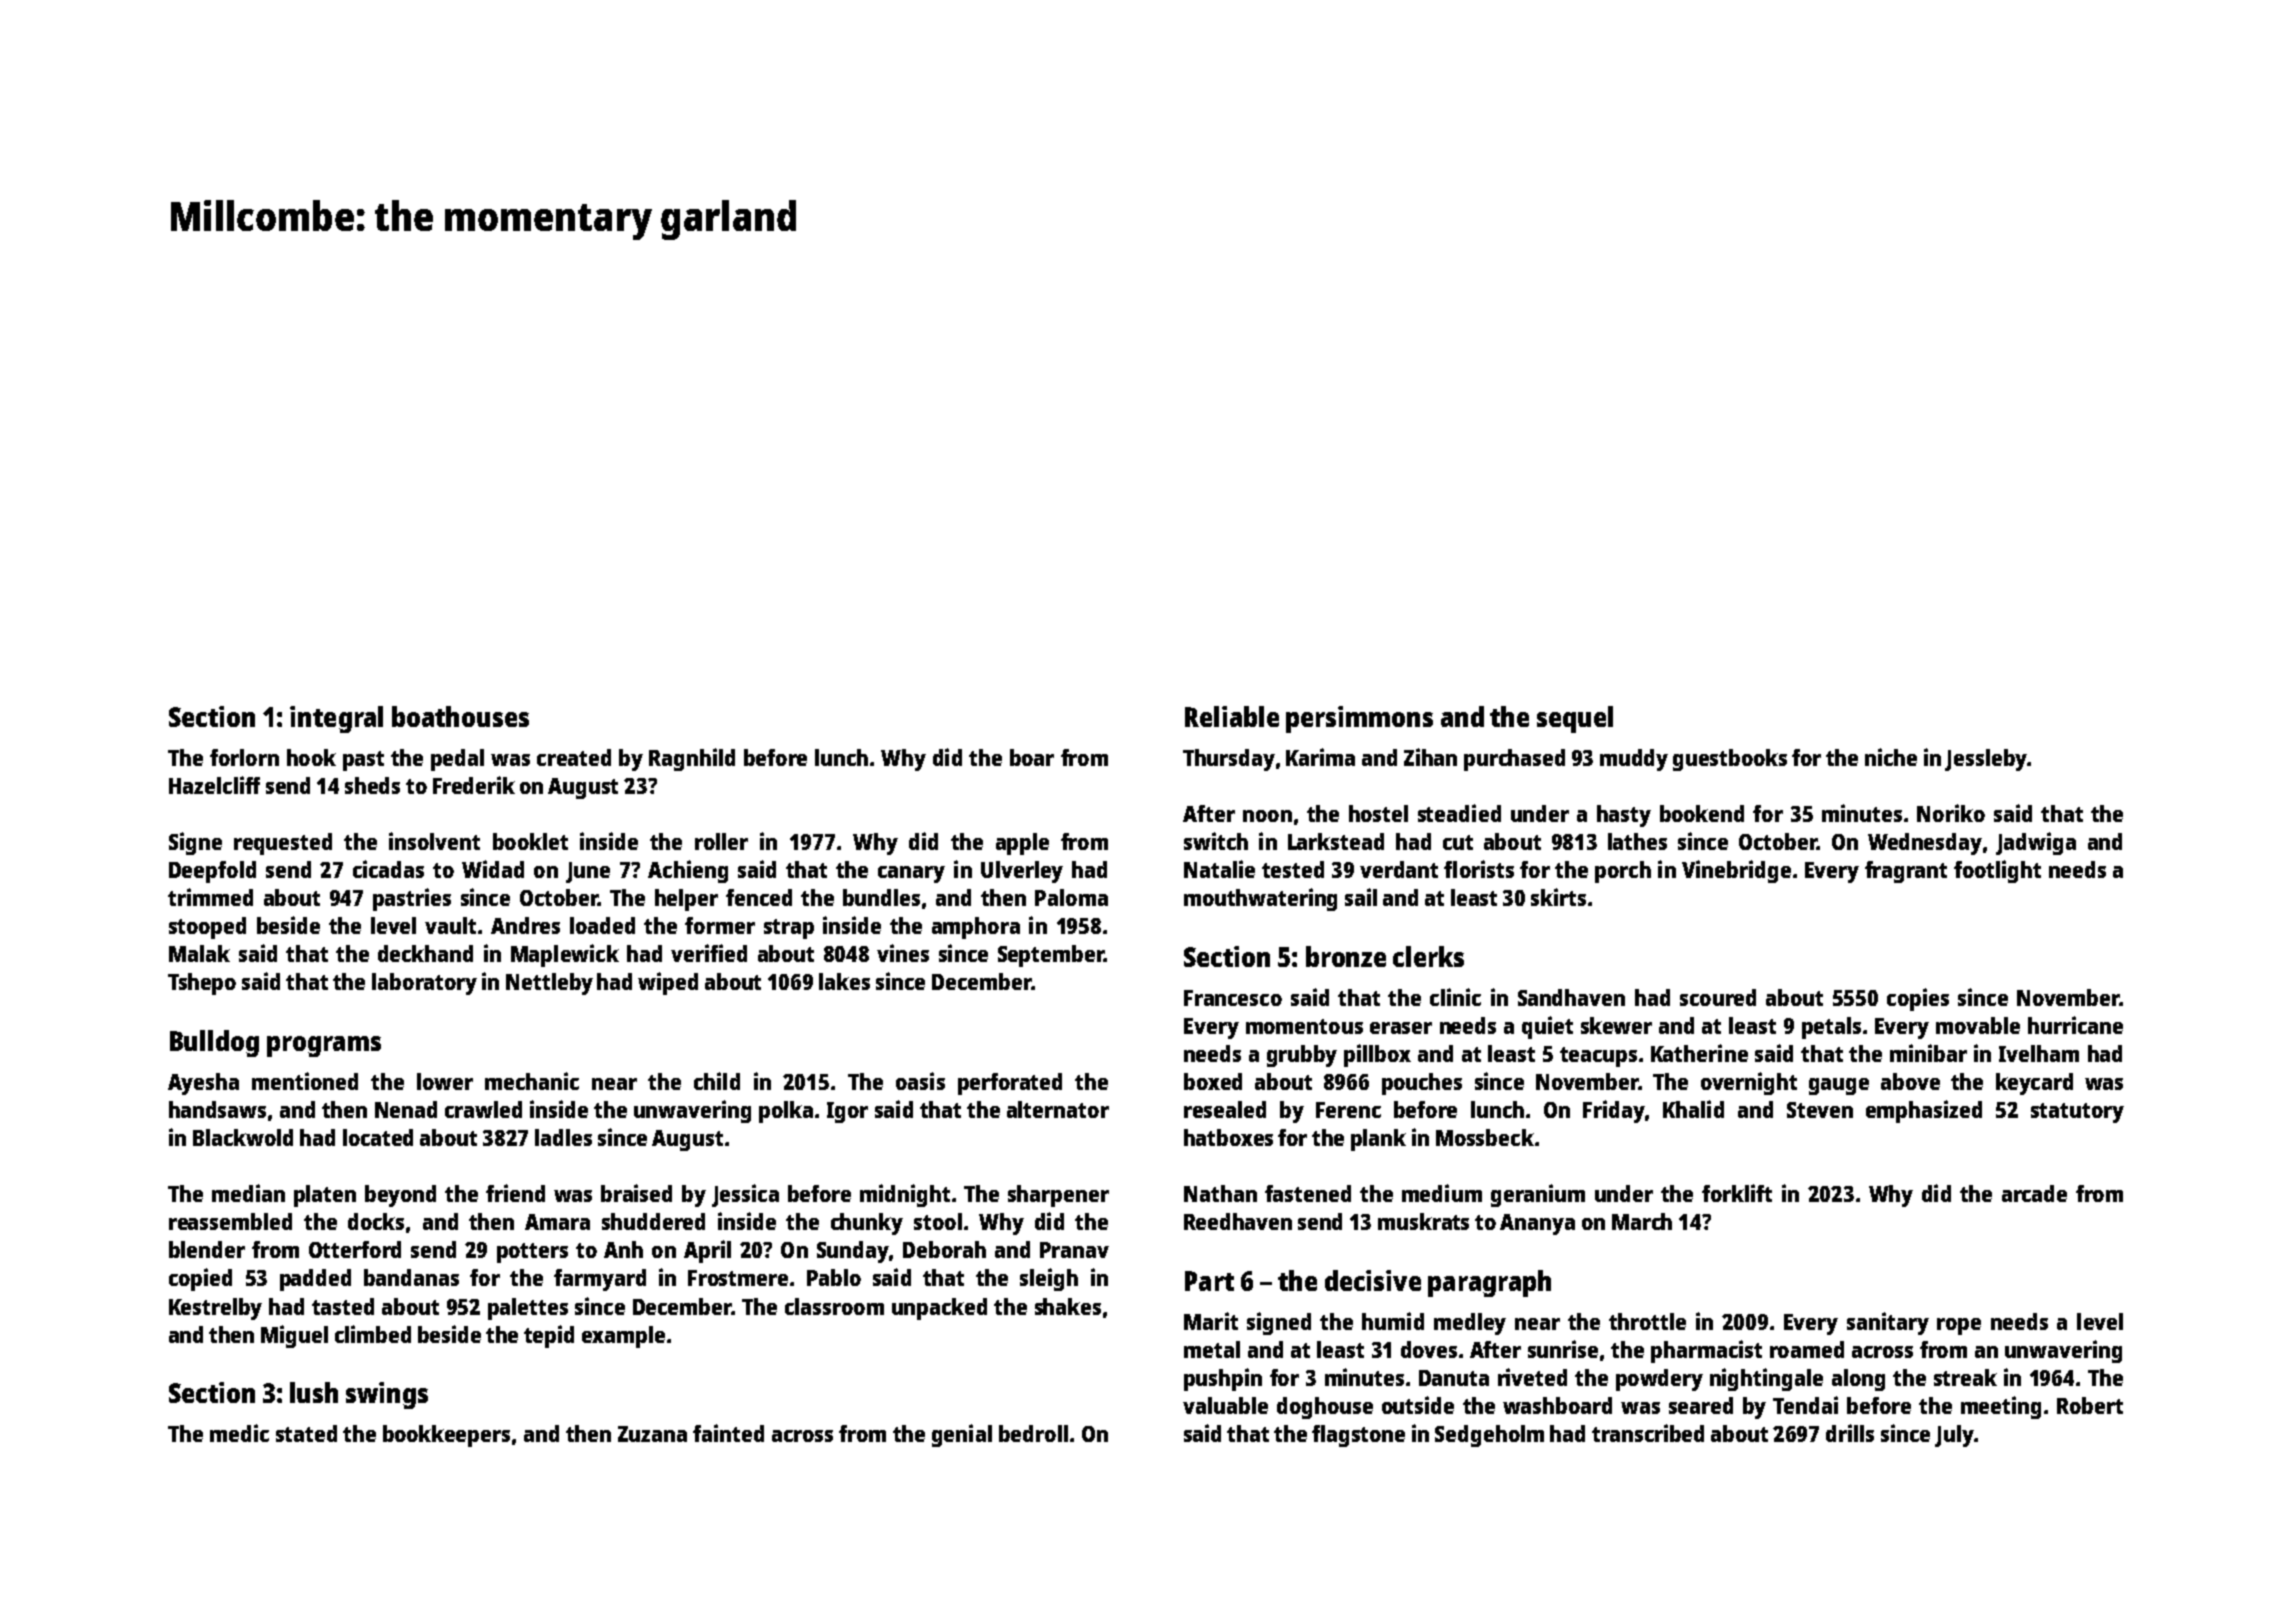  I want to click on midnight, so click(905, 1195).
